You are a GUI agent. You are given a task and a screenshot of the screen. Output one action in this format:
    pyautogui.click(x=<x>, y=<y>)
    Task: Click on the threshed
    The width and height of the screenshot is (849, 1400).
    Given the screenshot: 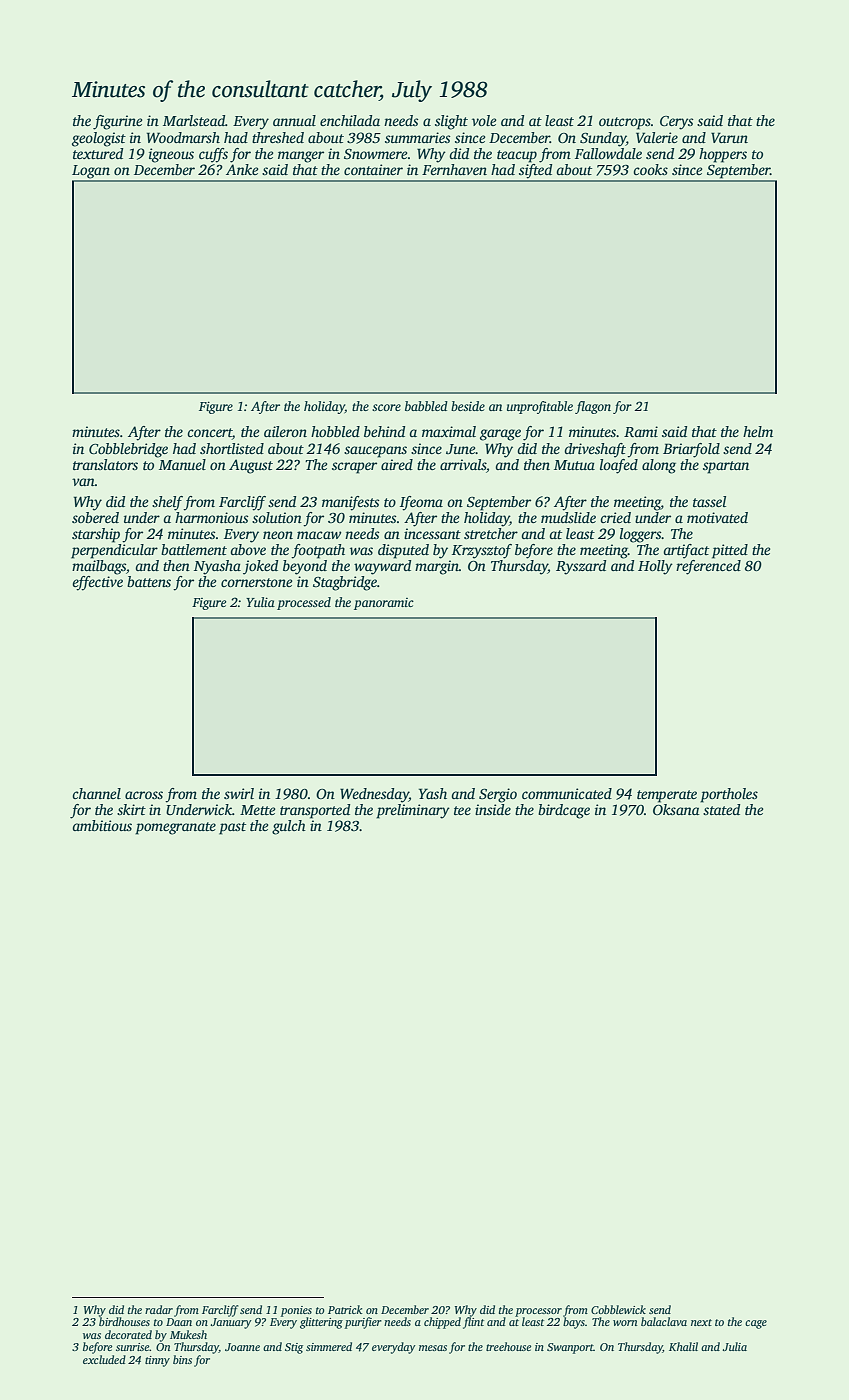 What is the action you would take?
    pyautogui.click(x=278, y=137)
